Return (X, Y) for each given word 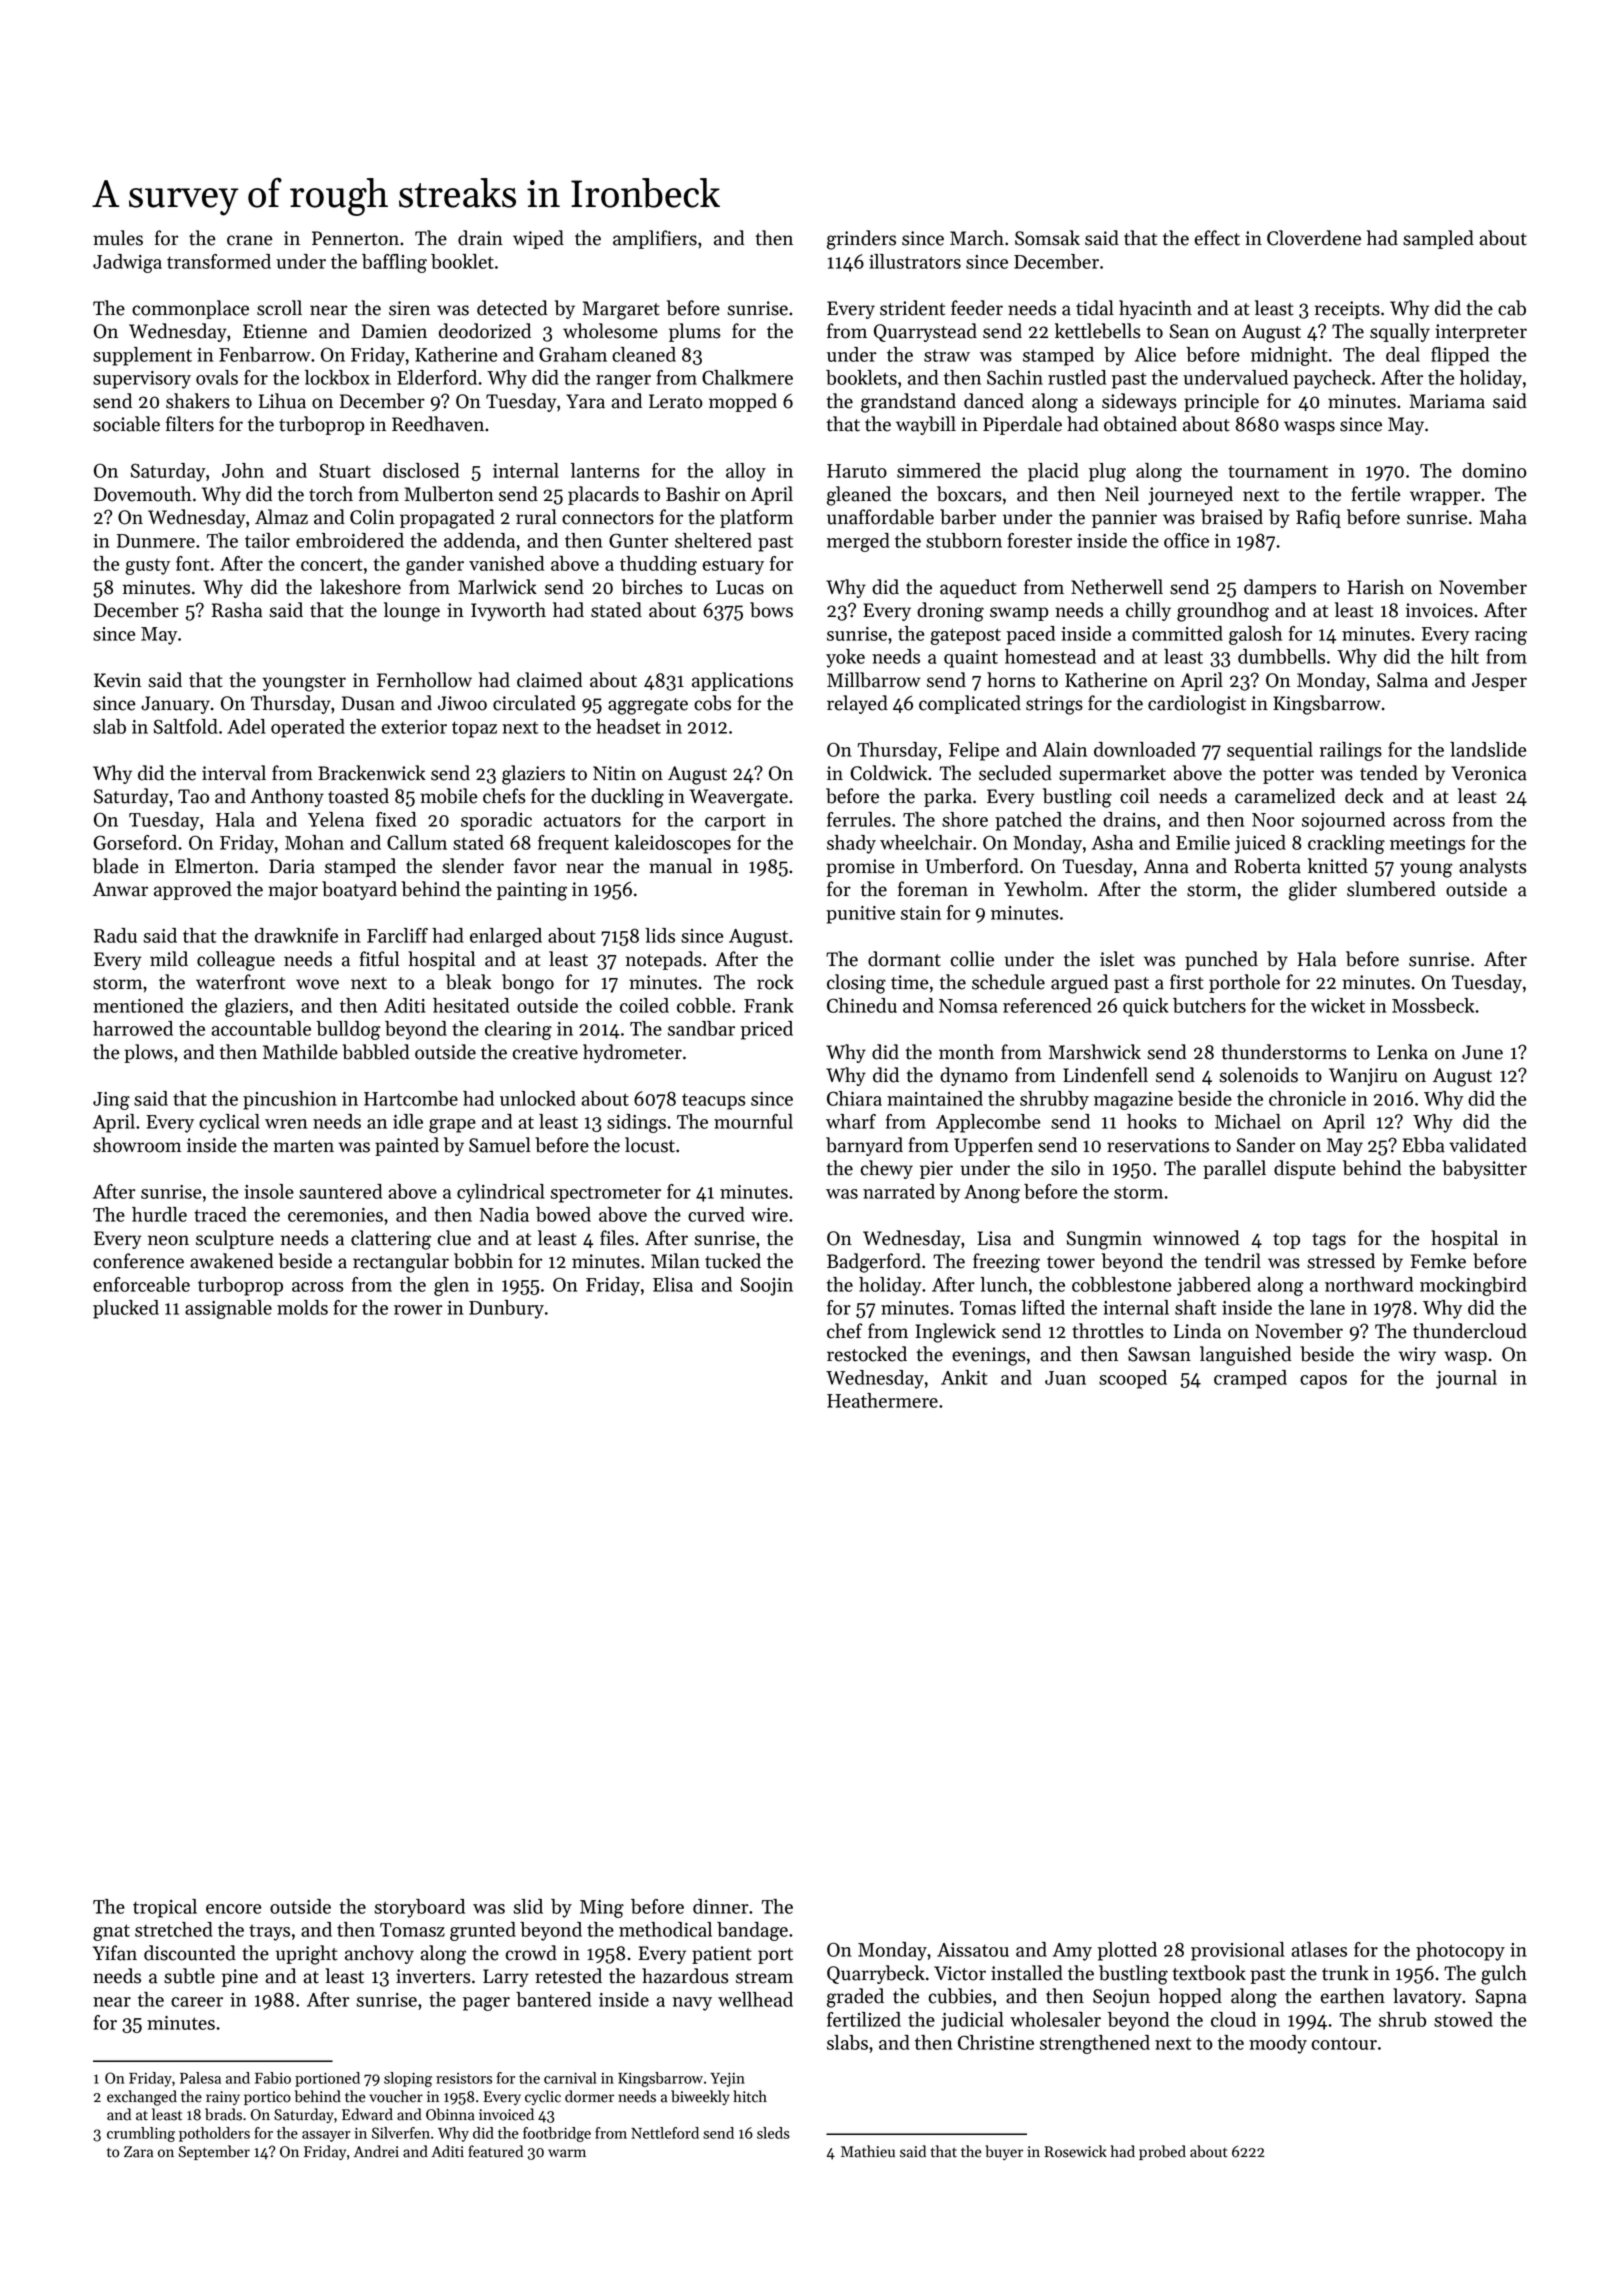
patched (1028, 821)
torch (331, 494)
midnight (1289, 356)
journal (1466, 1379)
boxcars (969, 494)
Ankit (964, 1377)
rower (418, 1310)
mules (118, 238)
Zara (138, 2152)
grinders (861, 240)
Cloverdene (1314, 238)
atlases (1319, 1949)
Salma (1402, 680)
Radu (115, 935)
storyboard (419, 1908)
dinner (721, 1906)
